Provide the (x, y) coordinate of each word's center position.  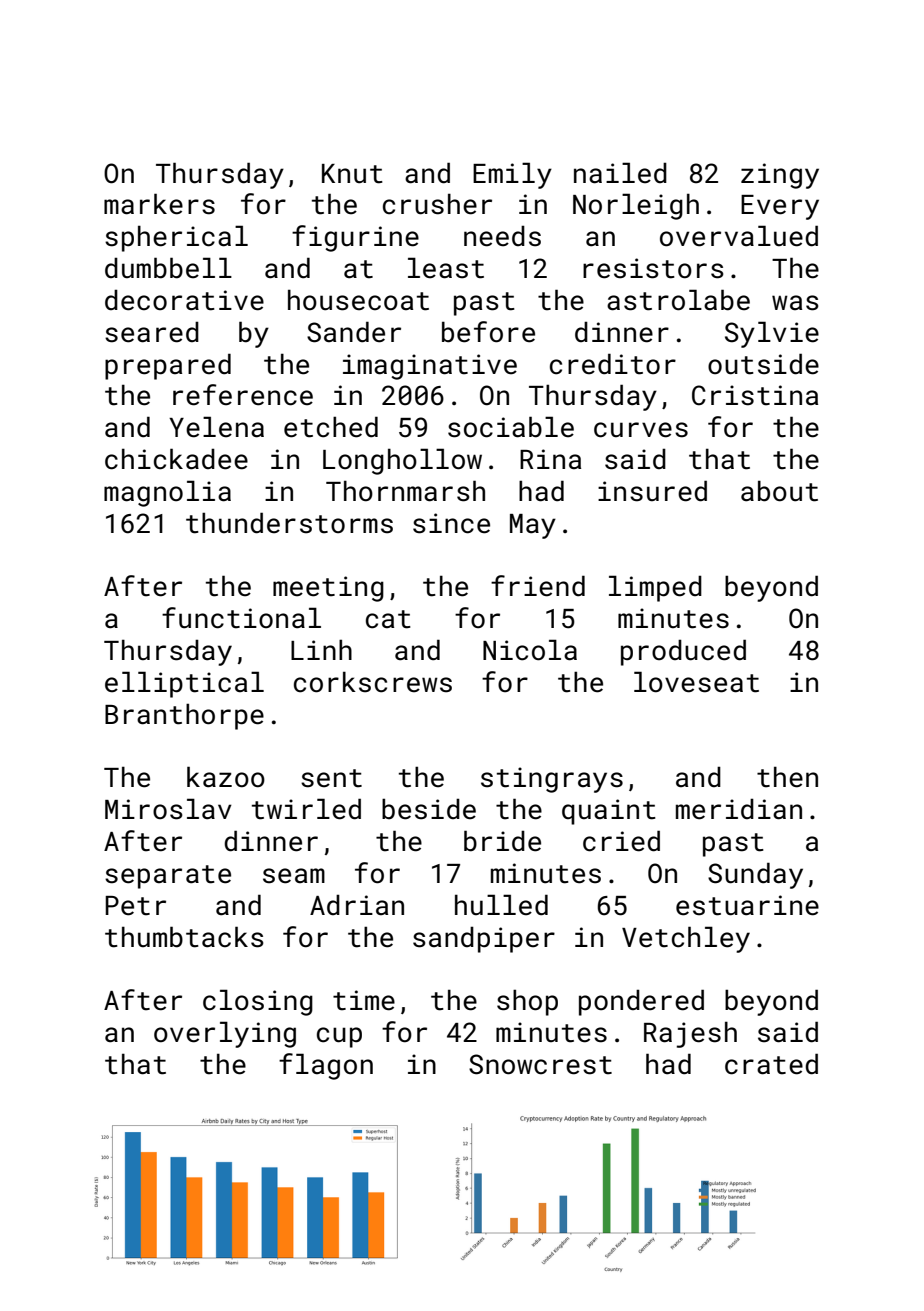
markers (159, 204)
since (451, 523)
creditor (613, 364)
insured (652, 491)
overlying (225, 1034)
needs (502, 236)
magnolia (167, 493)
